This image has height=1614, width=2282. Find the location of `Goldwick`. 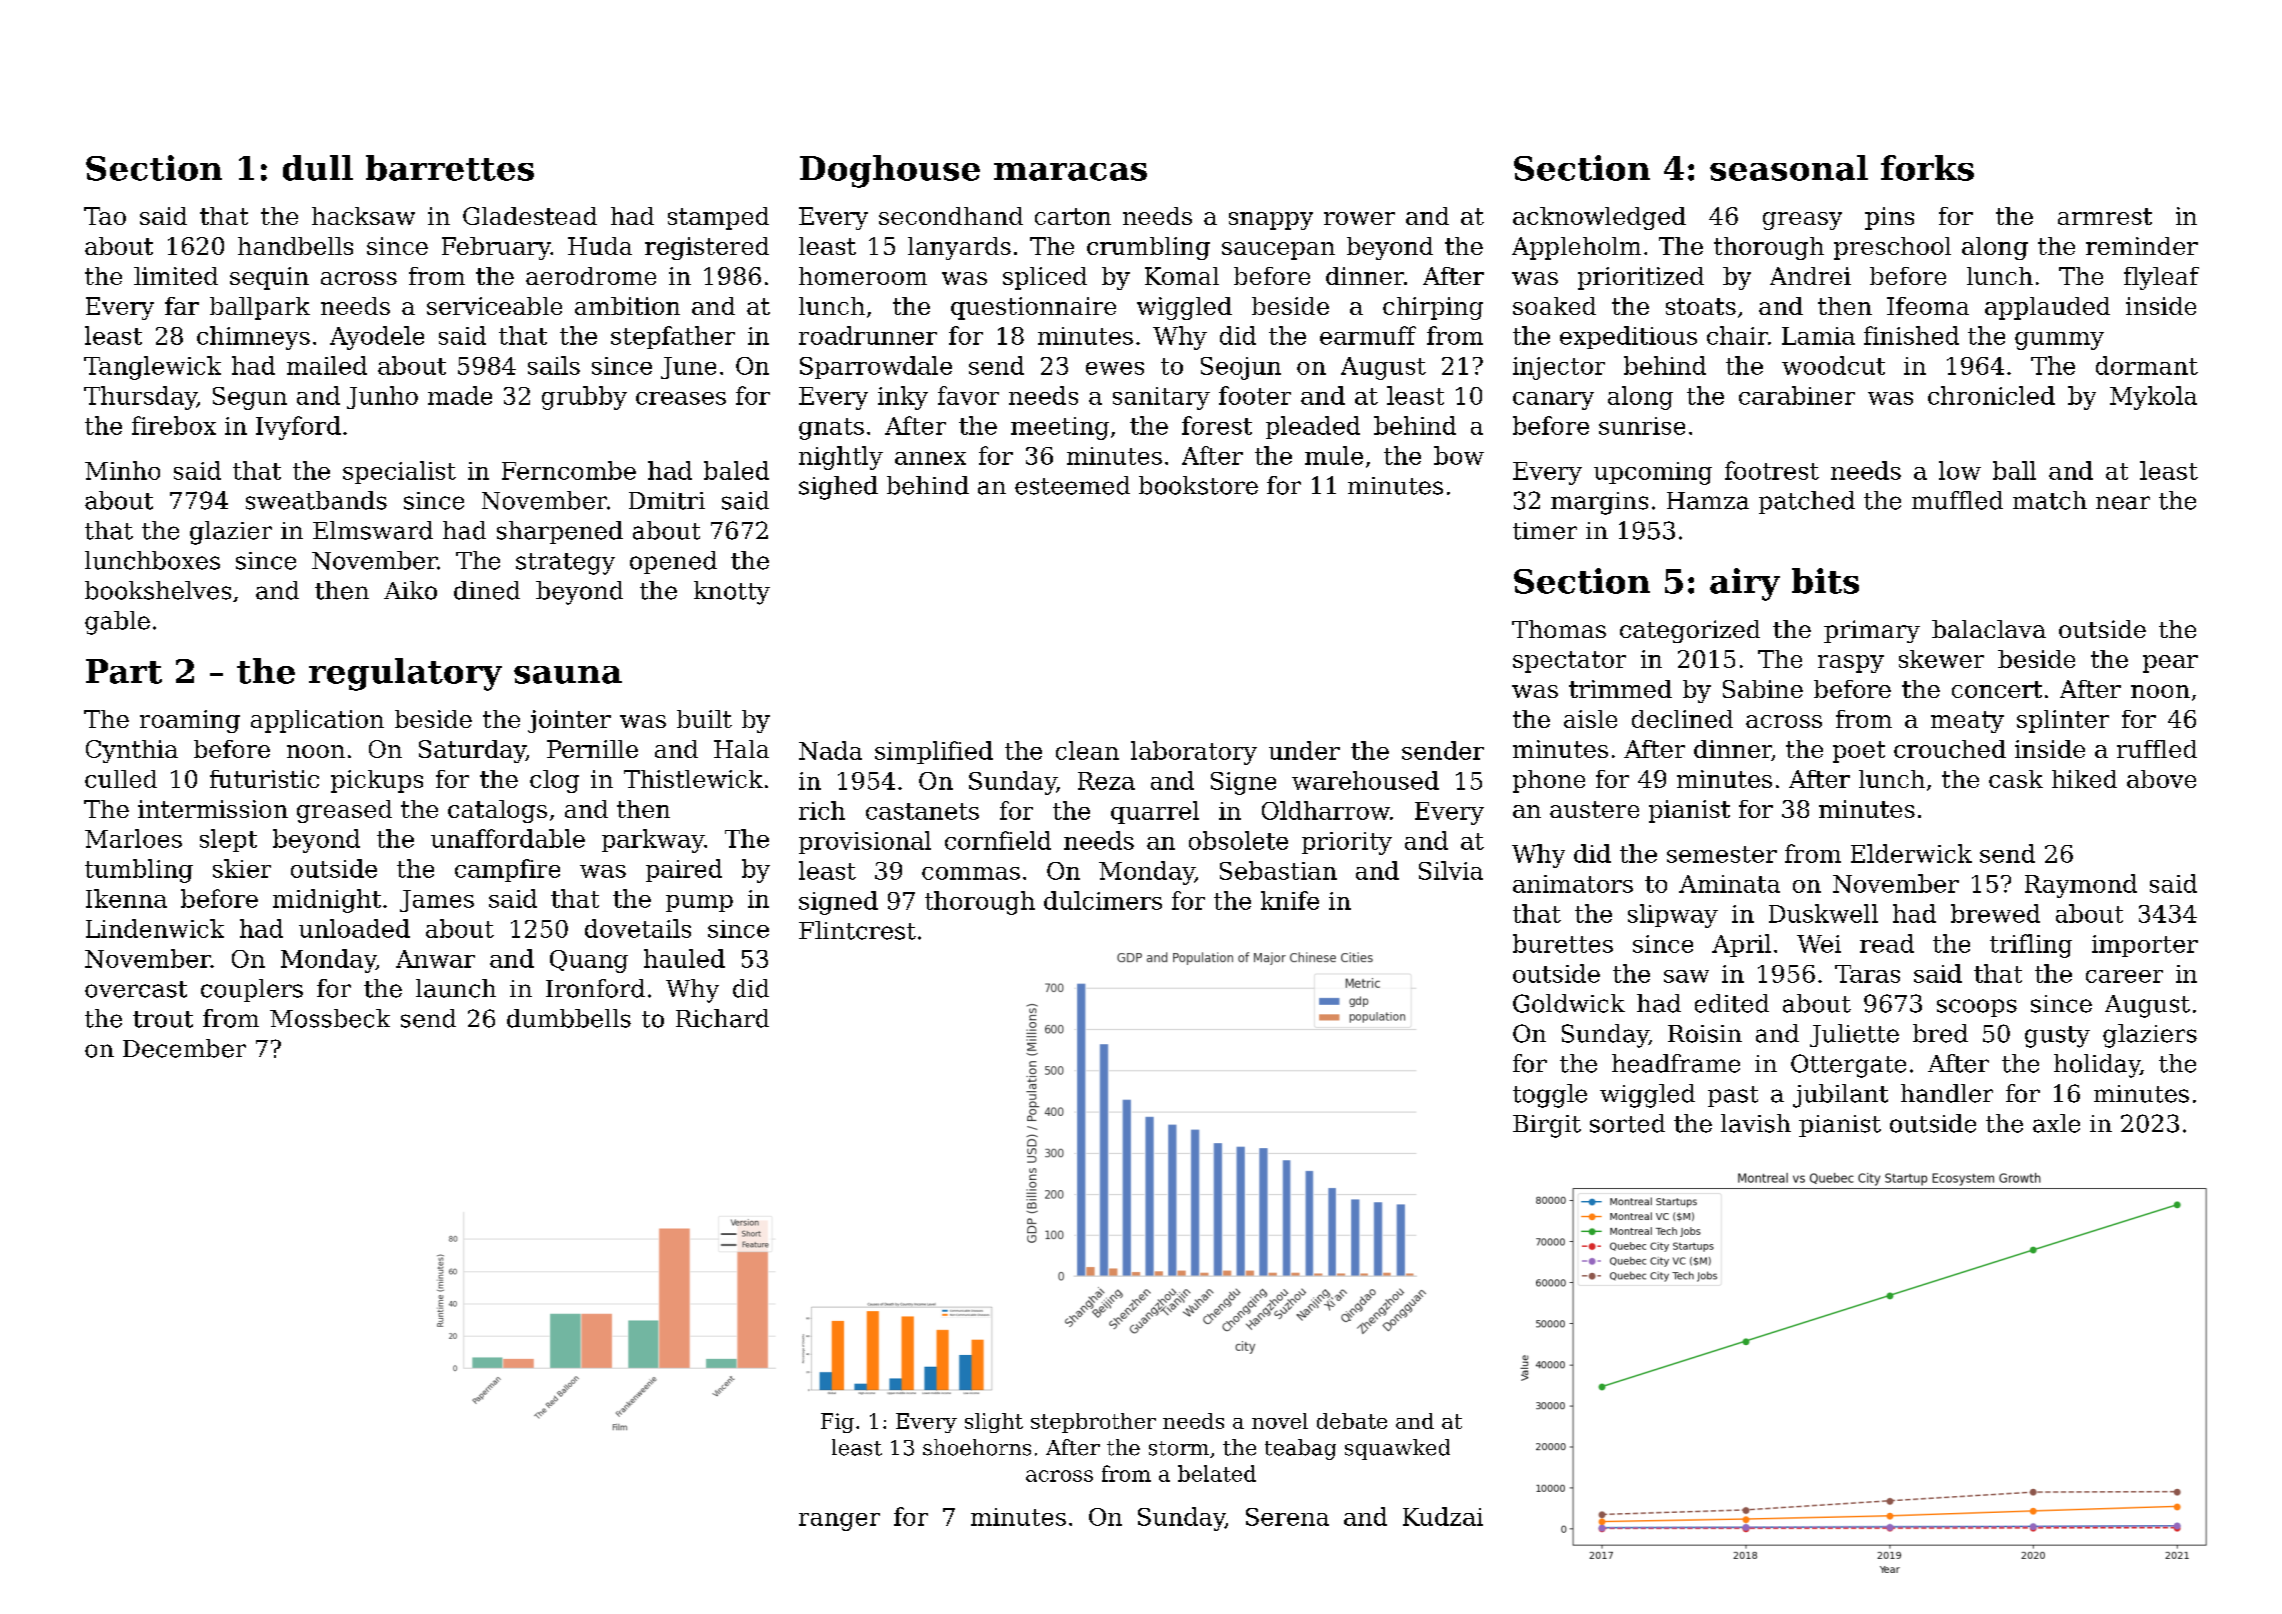

Goldwick is located at coordinates (1569, 1003).
